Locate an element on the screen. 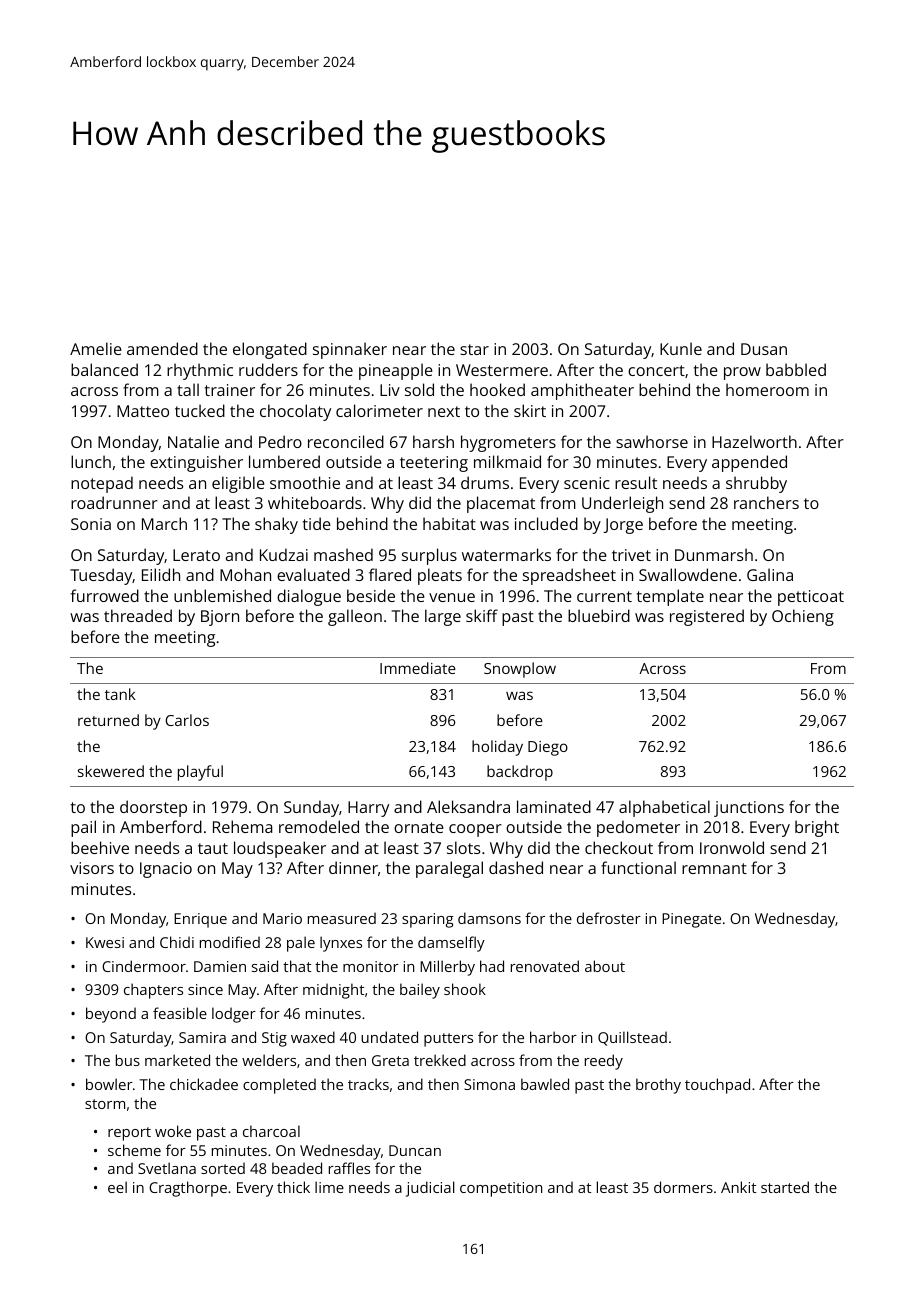  Ignacio is located at coordinates (166, 870).
